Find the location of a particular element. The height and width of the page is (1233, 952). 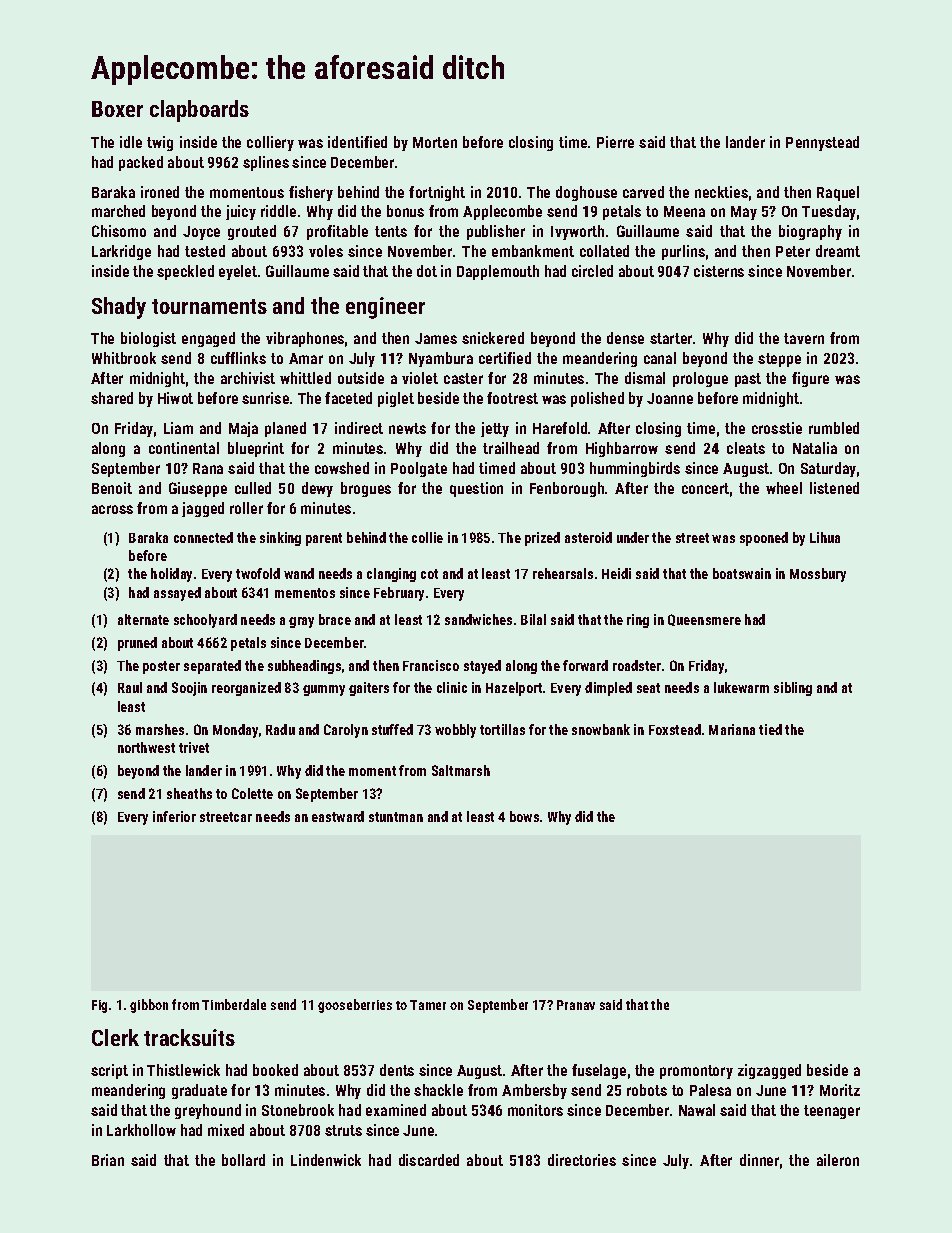

tavern is located at coordinates (804, 338).
